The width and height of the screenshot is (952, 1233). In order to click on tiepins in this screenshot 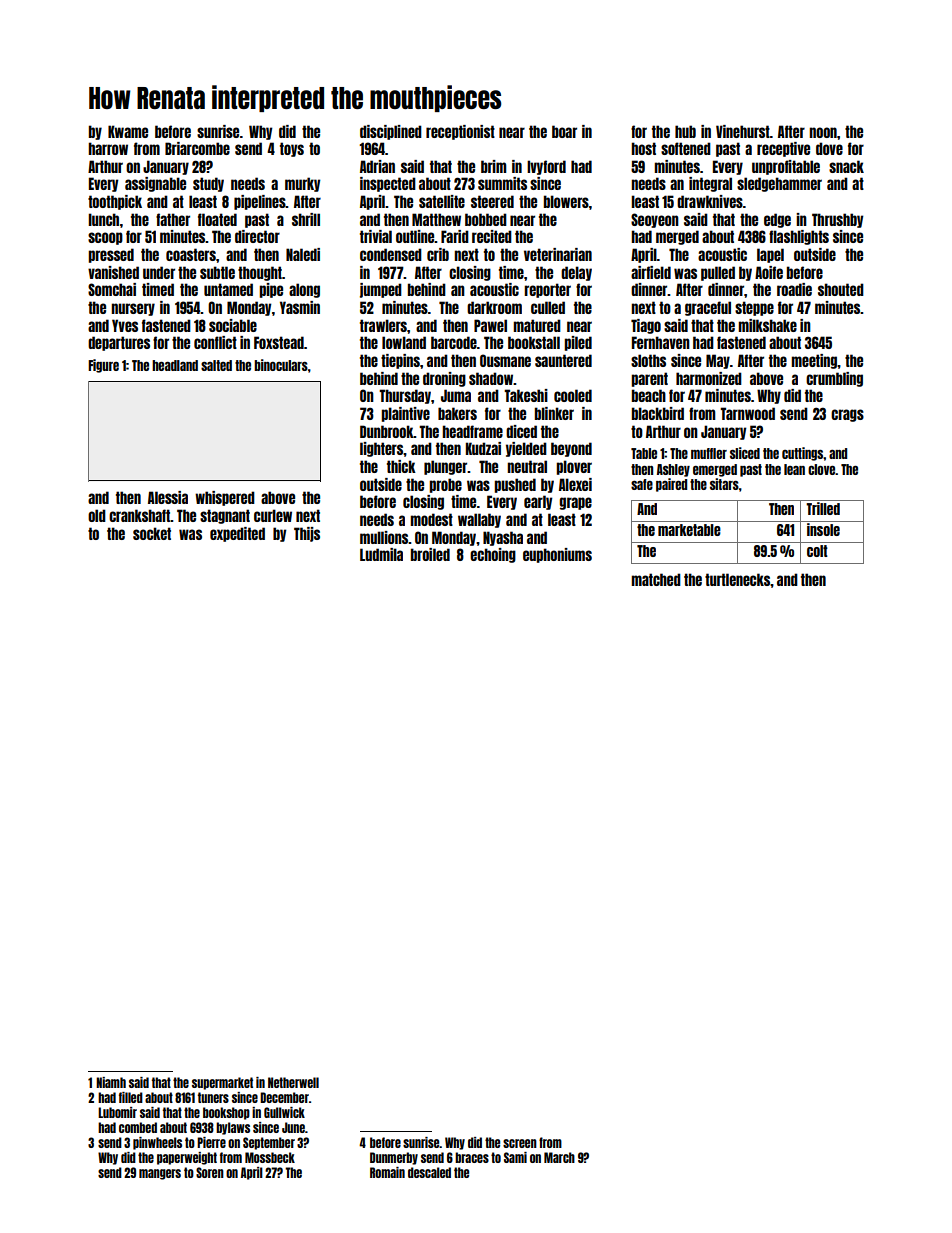, I will do `click(400, 361)`.
